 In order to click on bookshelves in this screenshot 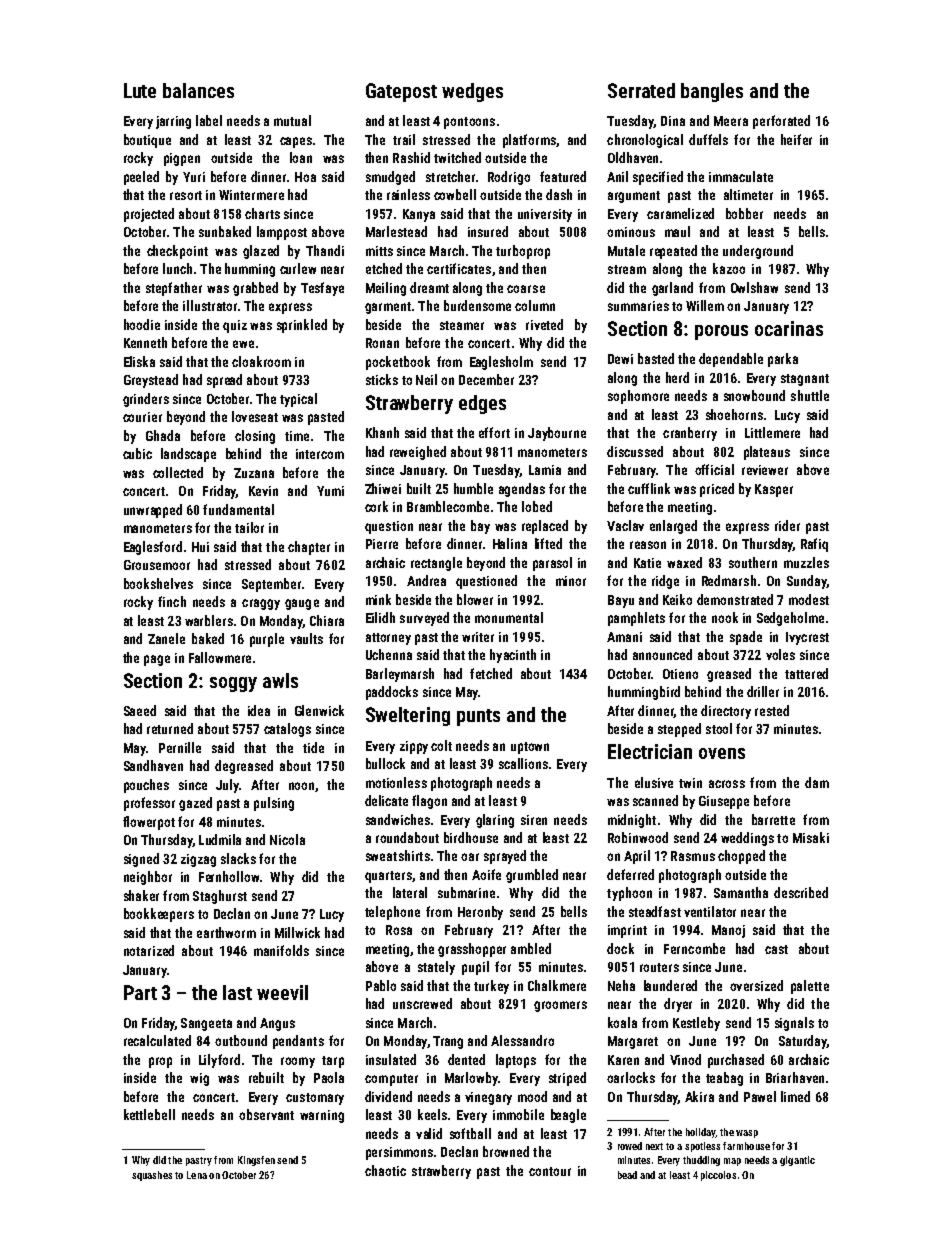, I will do `click(158, 583)`.
